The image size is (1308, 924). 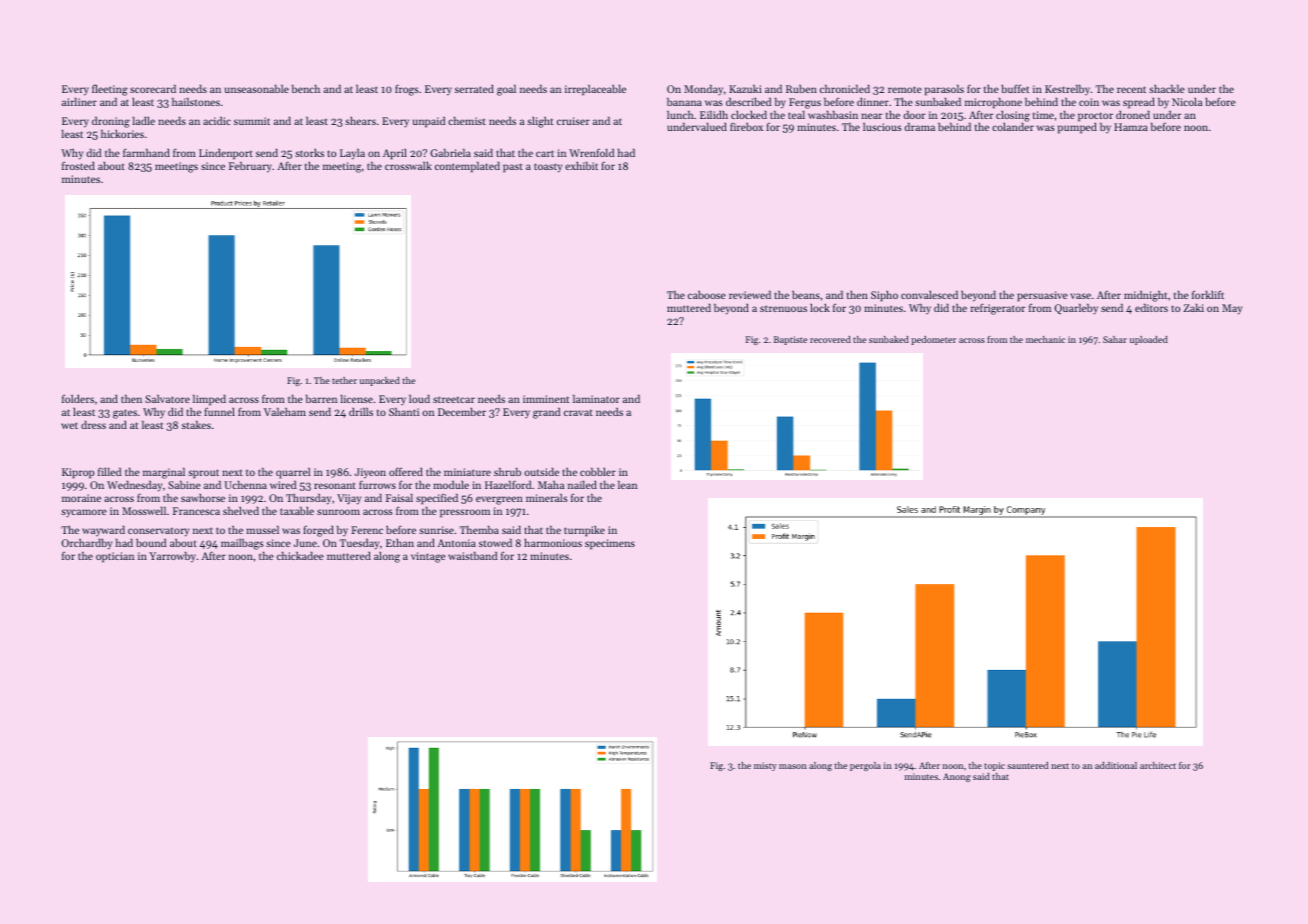 I want to click on chickadee, so click(x=300, y=556).
